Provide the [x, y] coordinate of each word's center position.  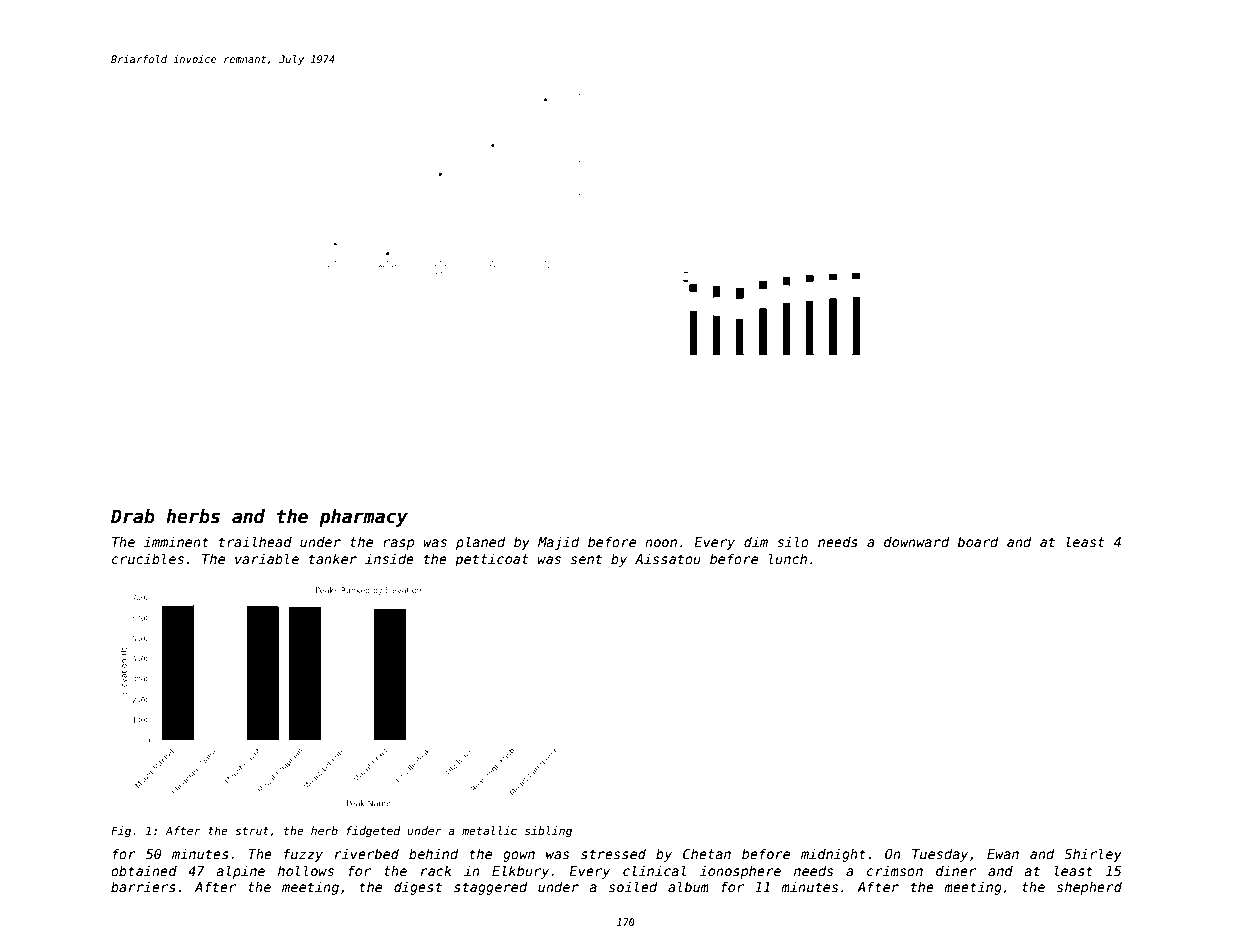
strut [252, 831]
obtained [144, 870]
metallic [489, 830]
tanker [333, 558]
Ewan [1003, 854]
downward [916, 541]
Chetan [707, 853]
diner [956, 870]
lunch [788, 558]
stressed [613, 853]
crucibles [148, 558]
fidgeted [373, 832]
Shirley [1093, 855]
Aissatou [668, 558]
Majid [558, 543]
